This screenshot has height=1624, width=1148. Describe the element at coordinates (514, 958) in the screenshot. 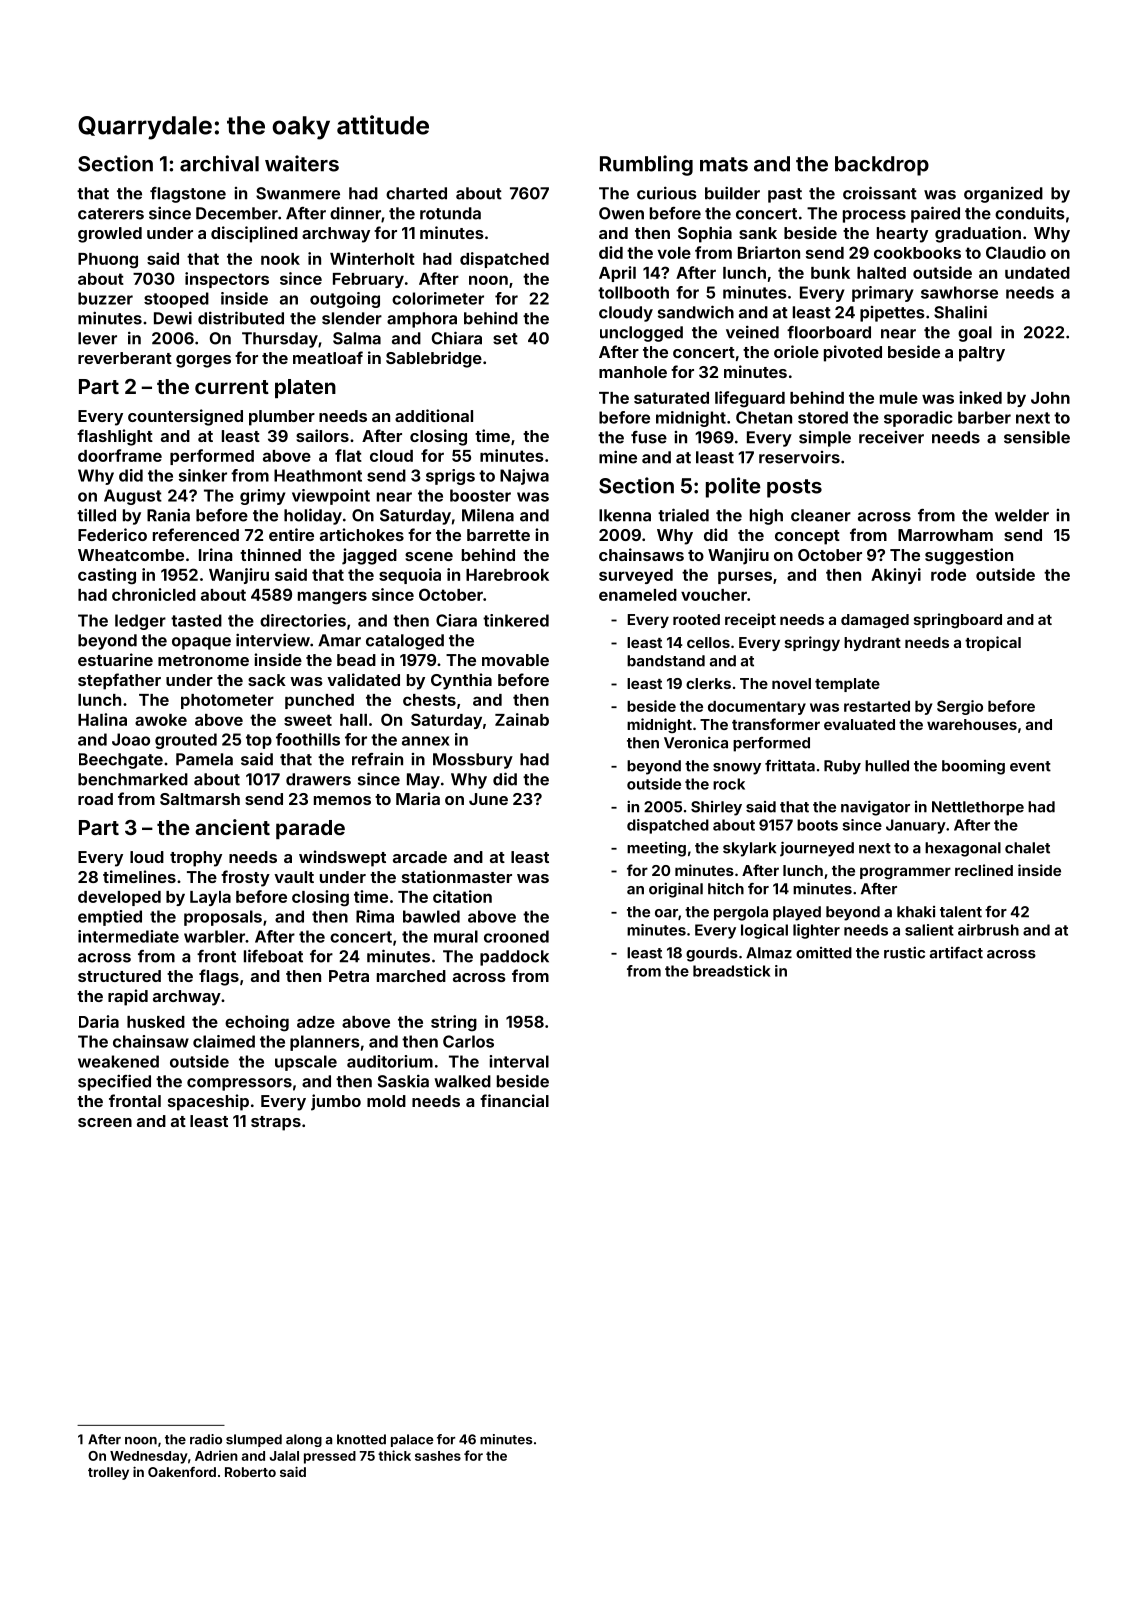

I see `paddock` at that location.
